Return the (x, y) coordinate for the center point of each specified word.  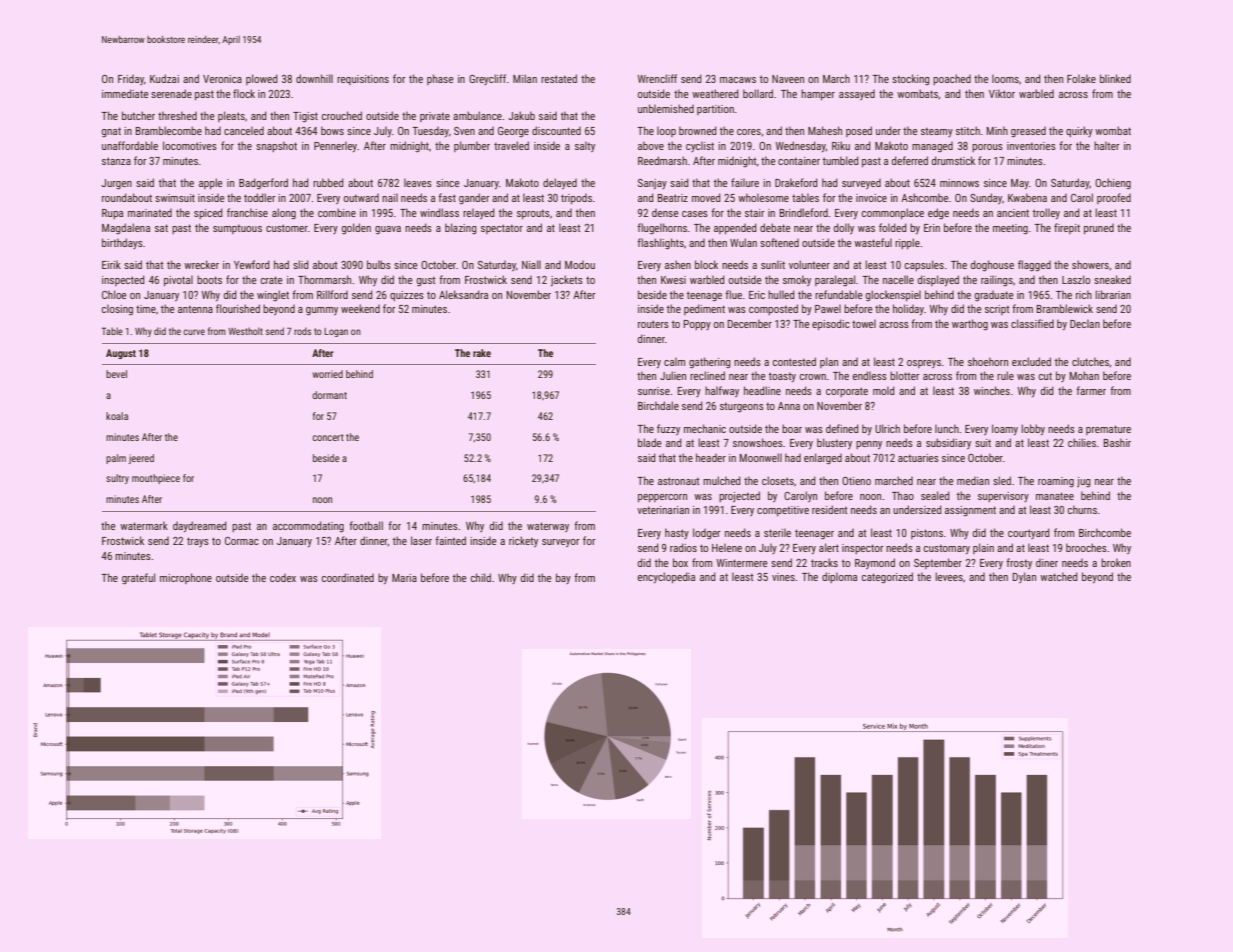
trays (198, 542)
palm (116, 459)
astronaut (678, 481)
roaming (1056, 482)
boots (209, 279)
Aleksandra (463, 294)
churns (1082, 509)
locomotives (190, 145)
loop (666, 131)
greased (1028, 132)
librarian (1113, 294)
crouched (342, 115)
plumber (472, 146)
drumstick (953, 160)
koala (117, 416)
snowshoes (758, 442)
